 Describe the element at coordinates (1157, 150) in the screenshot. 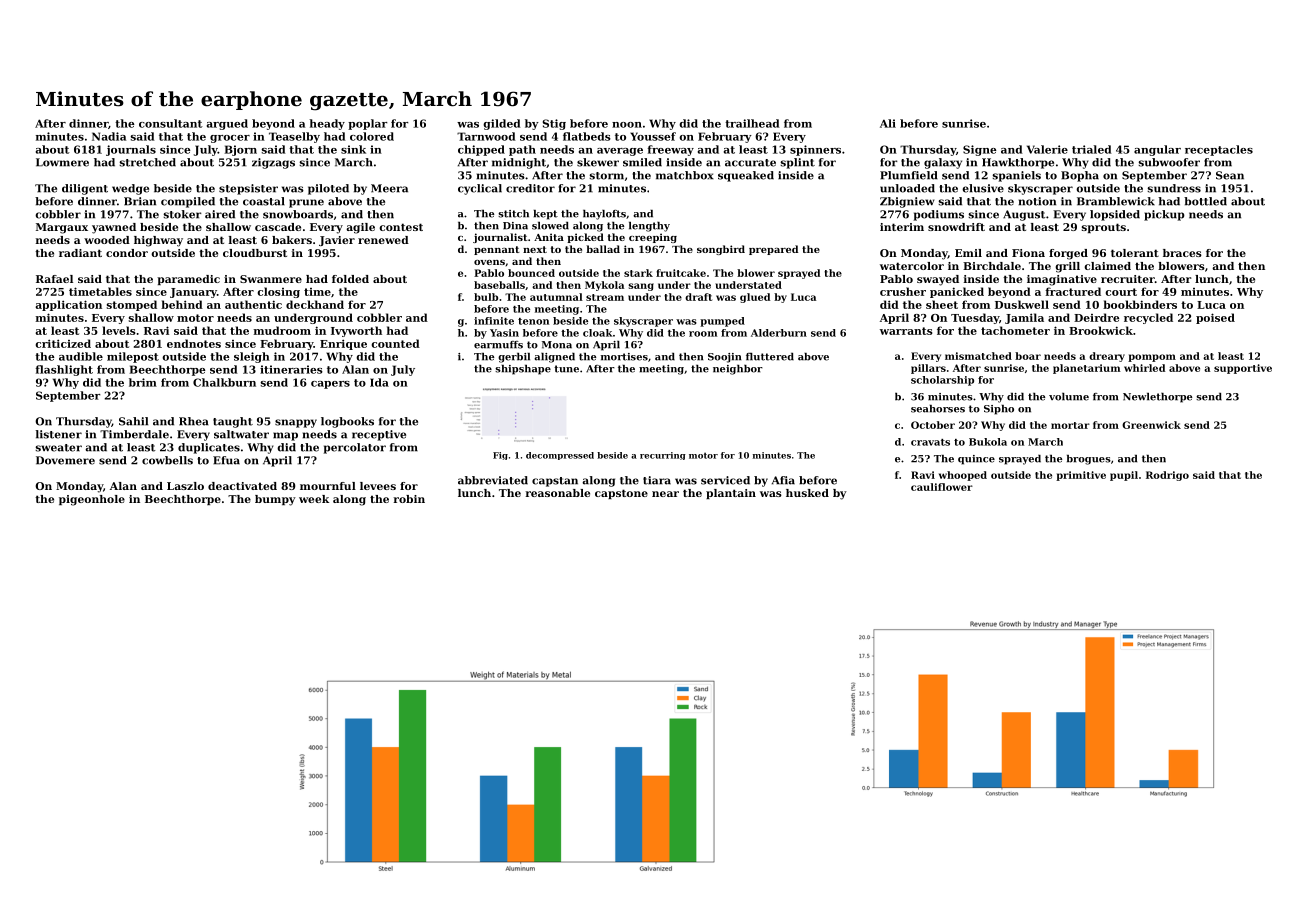

I see `angular` at that location.
